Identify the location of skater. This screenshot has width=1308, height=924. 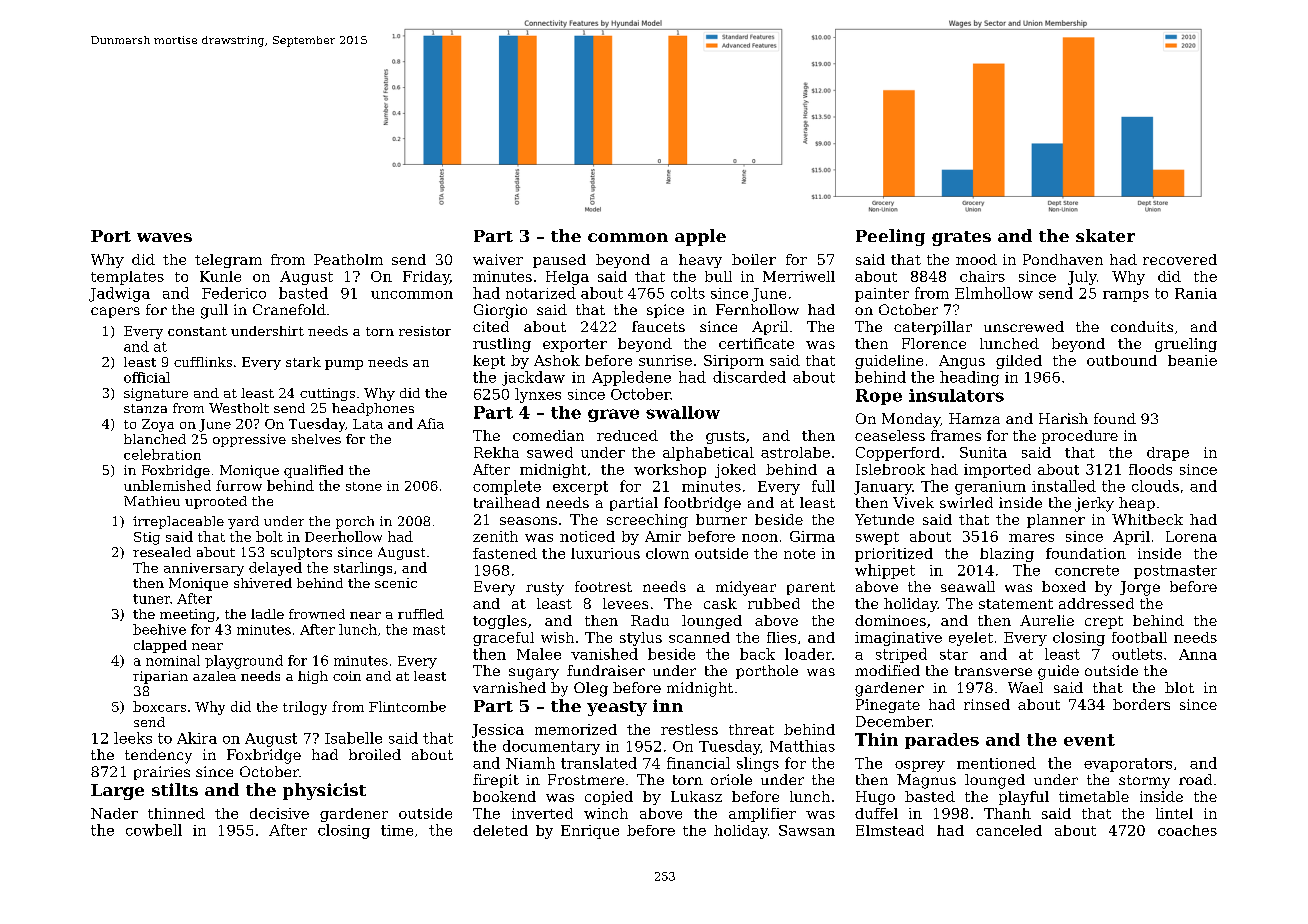
(1105, 235).
